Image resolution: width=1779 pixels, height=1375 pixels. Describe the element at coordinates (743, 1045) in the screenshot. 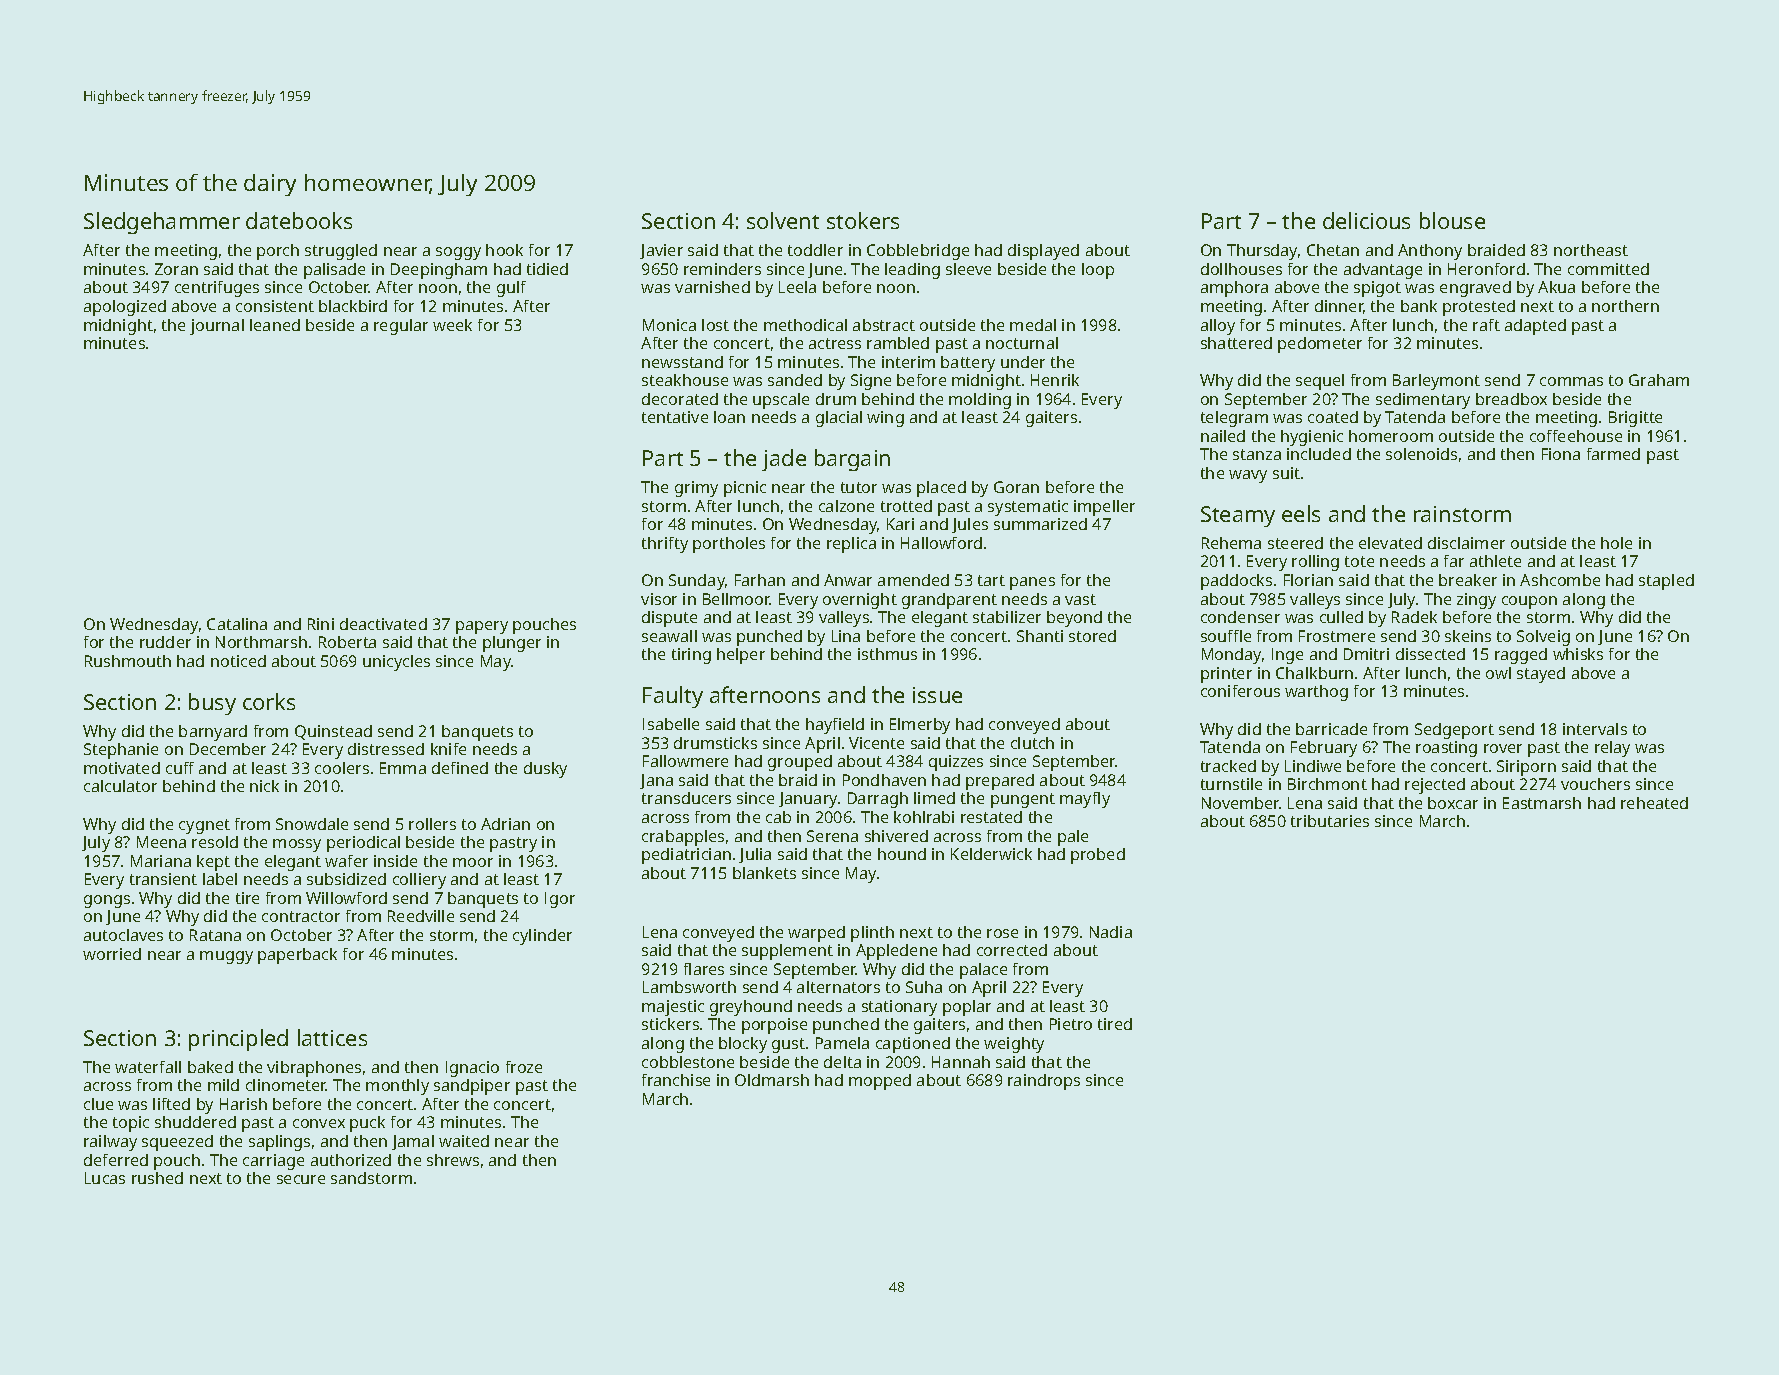

I see `blocky` at that location.
